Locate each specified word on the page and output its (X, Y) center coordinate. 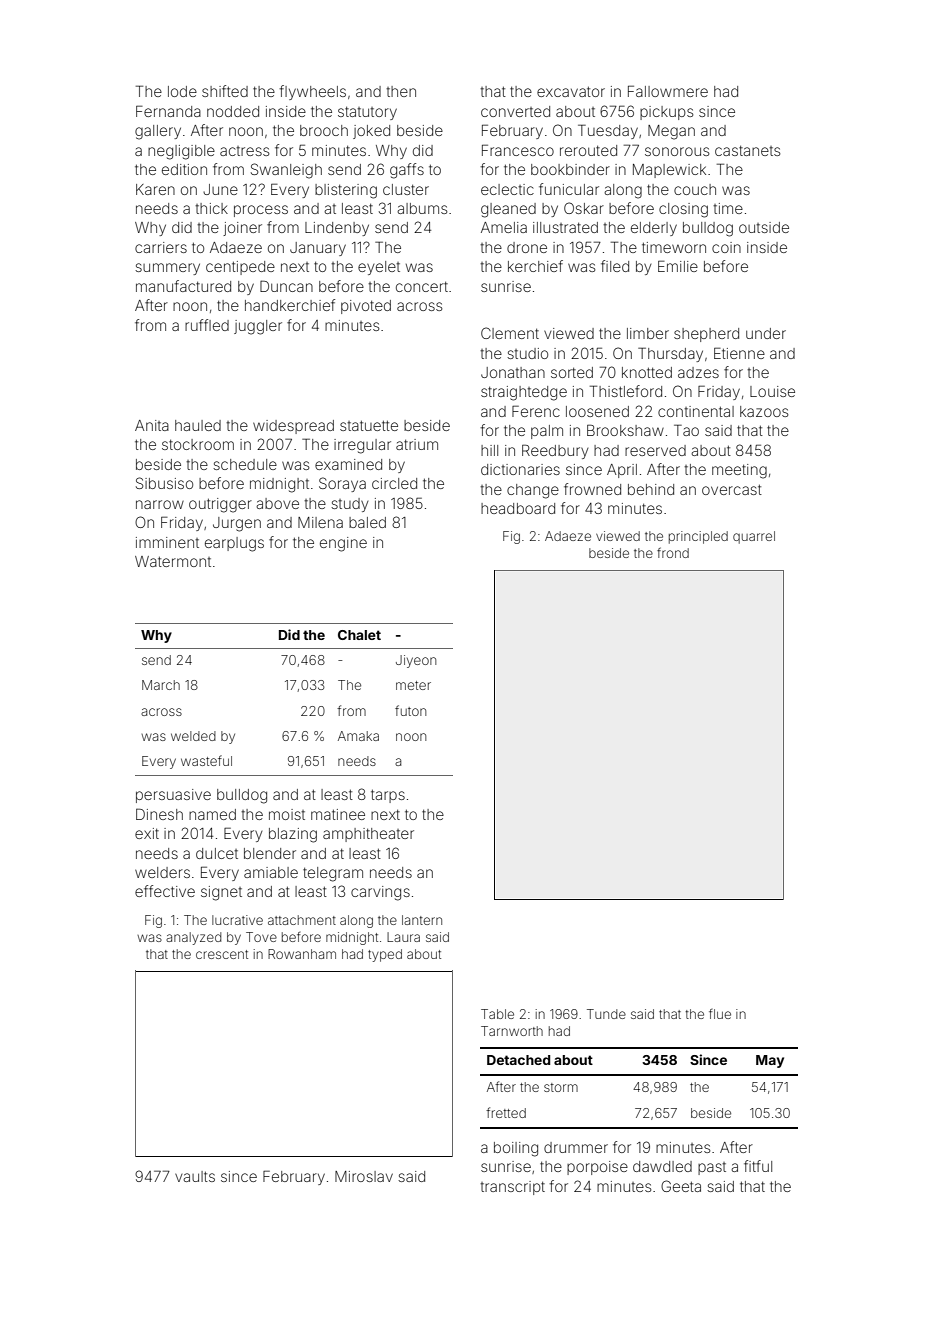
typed (385, 955)
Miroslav (364, 1176)
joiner (242, 229)
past (712, 1168)
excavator (571, 91)
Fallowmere (668, 91)
